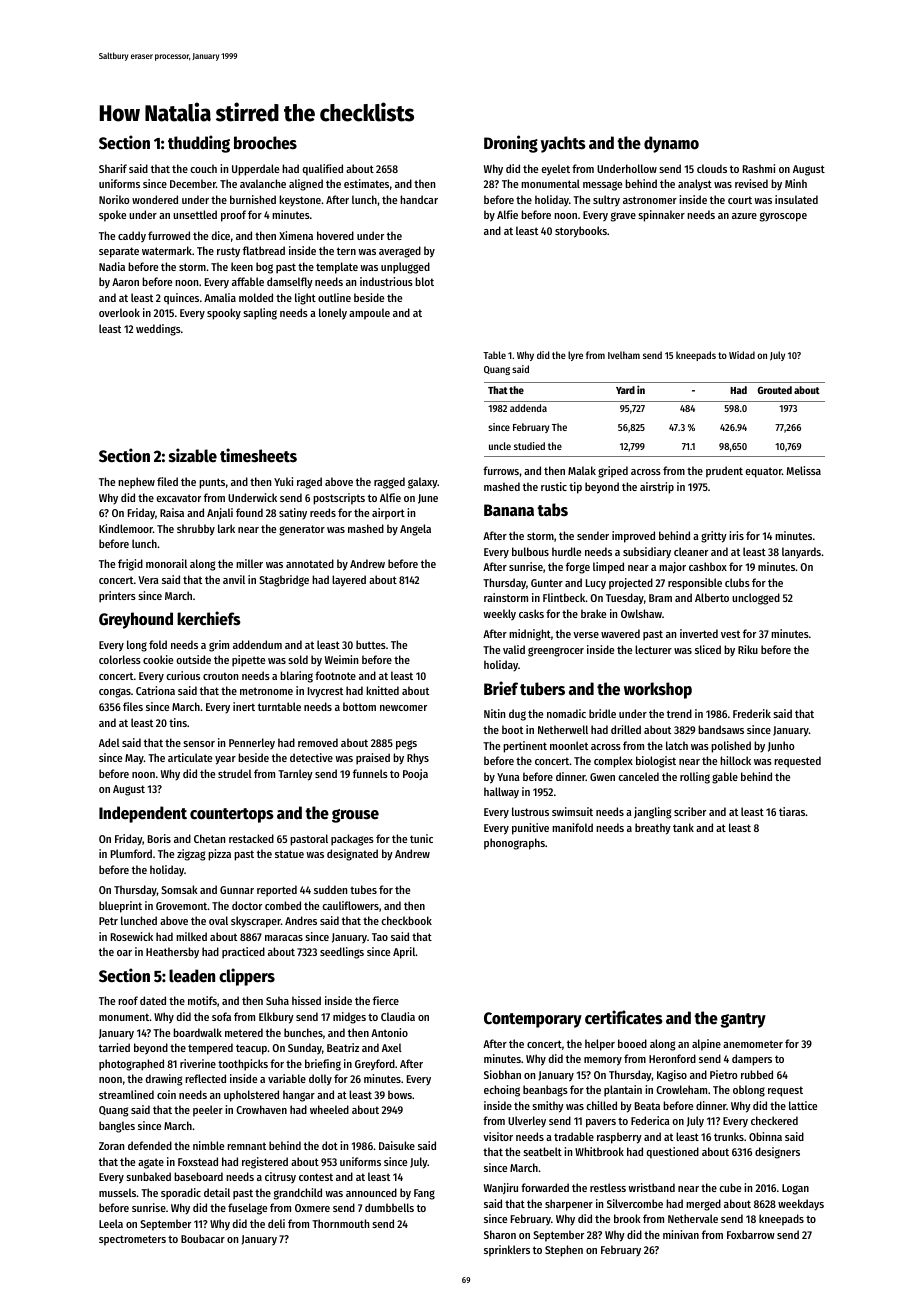 The height and width of the screenshot is (1308, 924). Describe the element at coordinates (671, 144) in the screenshot. I see `dynamo` at that location.
